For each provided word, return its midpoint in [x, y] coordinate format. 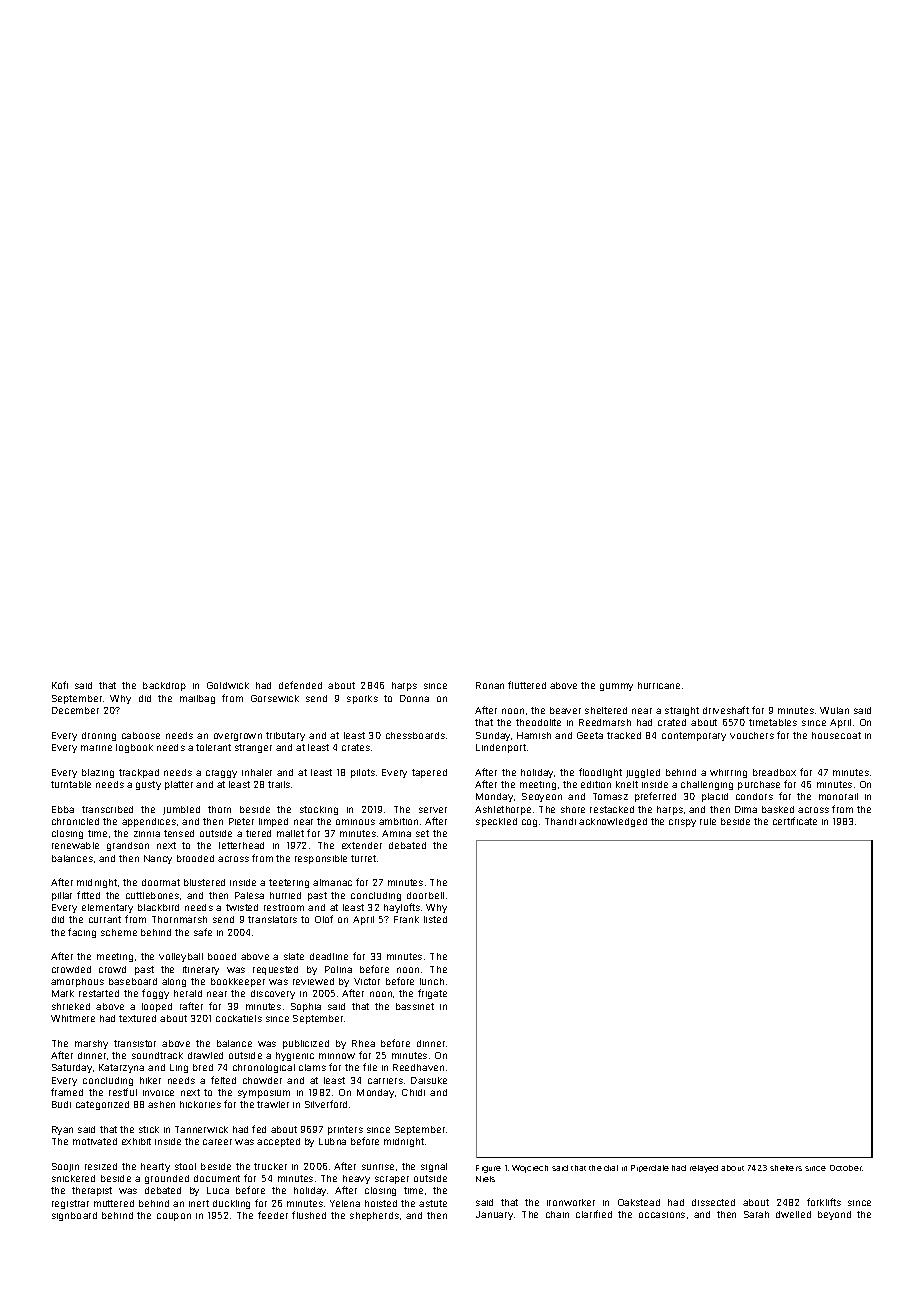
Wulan [834, 710]
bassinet [415, 1006]
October [846, 1168]
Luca [218, 1190]
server [433, 810]
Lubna [332, 1141]
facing [82, 933]
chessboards [415, 735]
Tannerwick [201, 1129]
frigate [432, 994]
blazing [98, 773]
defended [300, 685]
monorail [838, 796]
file [370, 1067]
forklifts [824, 1202]
